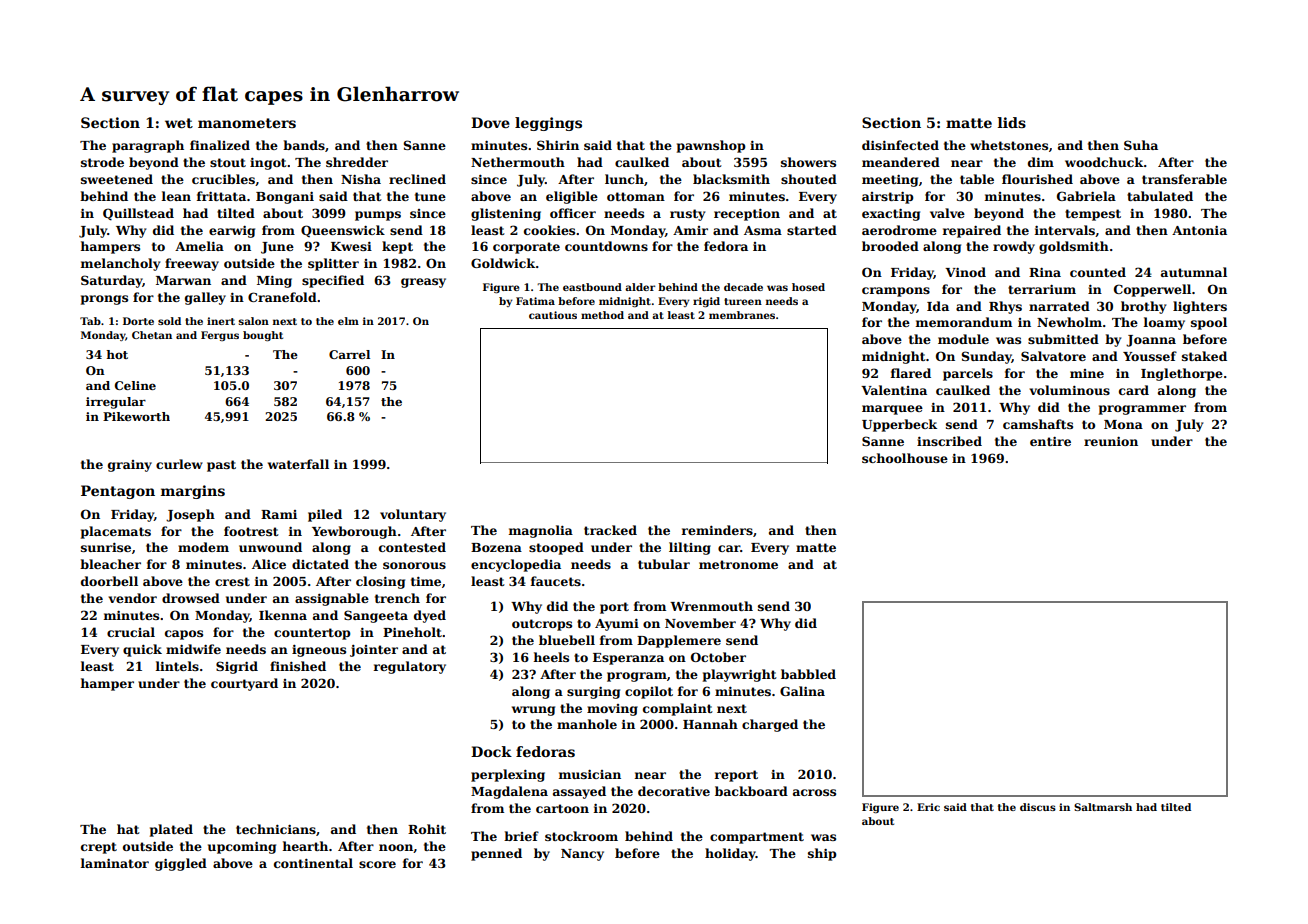 This page has width=1308, height=924. What do you see at coordinates (802, 691) in the page?
I see `Galina` at bounding box center [802, 691].
